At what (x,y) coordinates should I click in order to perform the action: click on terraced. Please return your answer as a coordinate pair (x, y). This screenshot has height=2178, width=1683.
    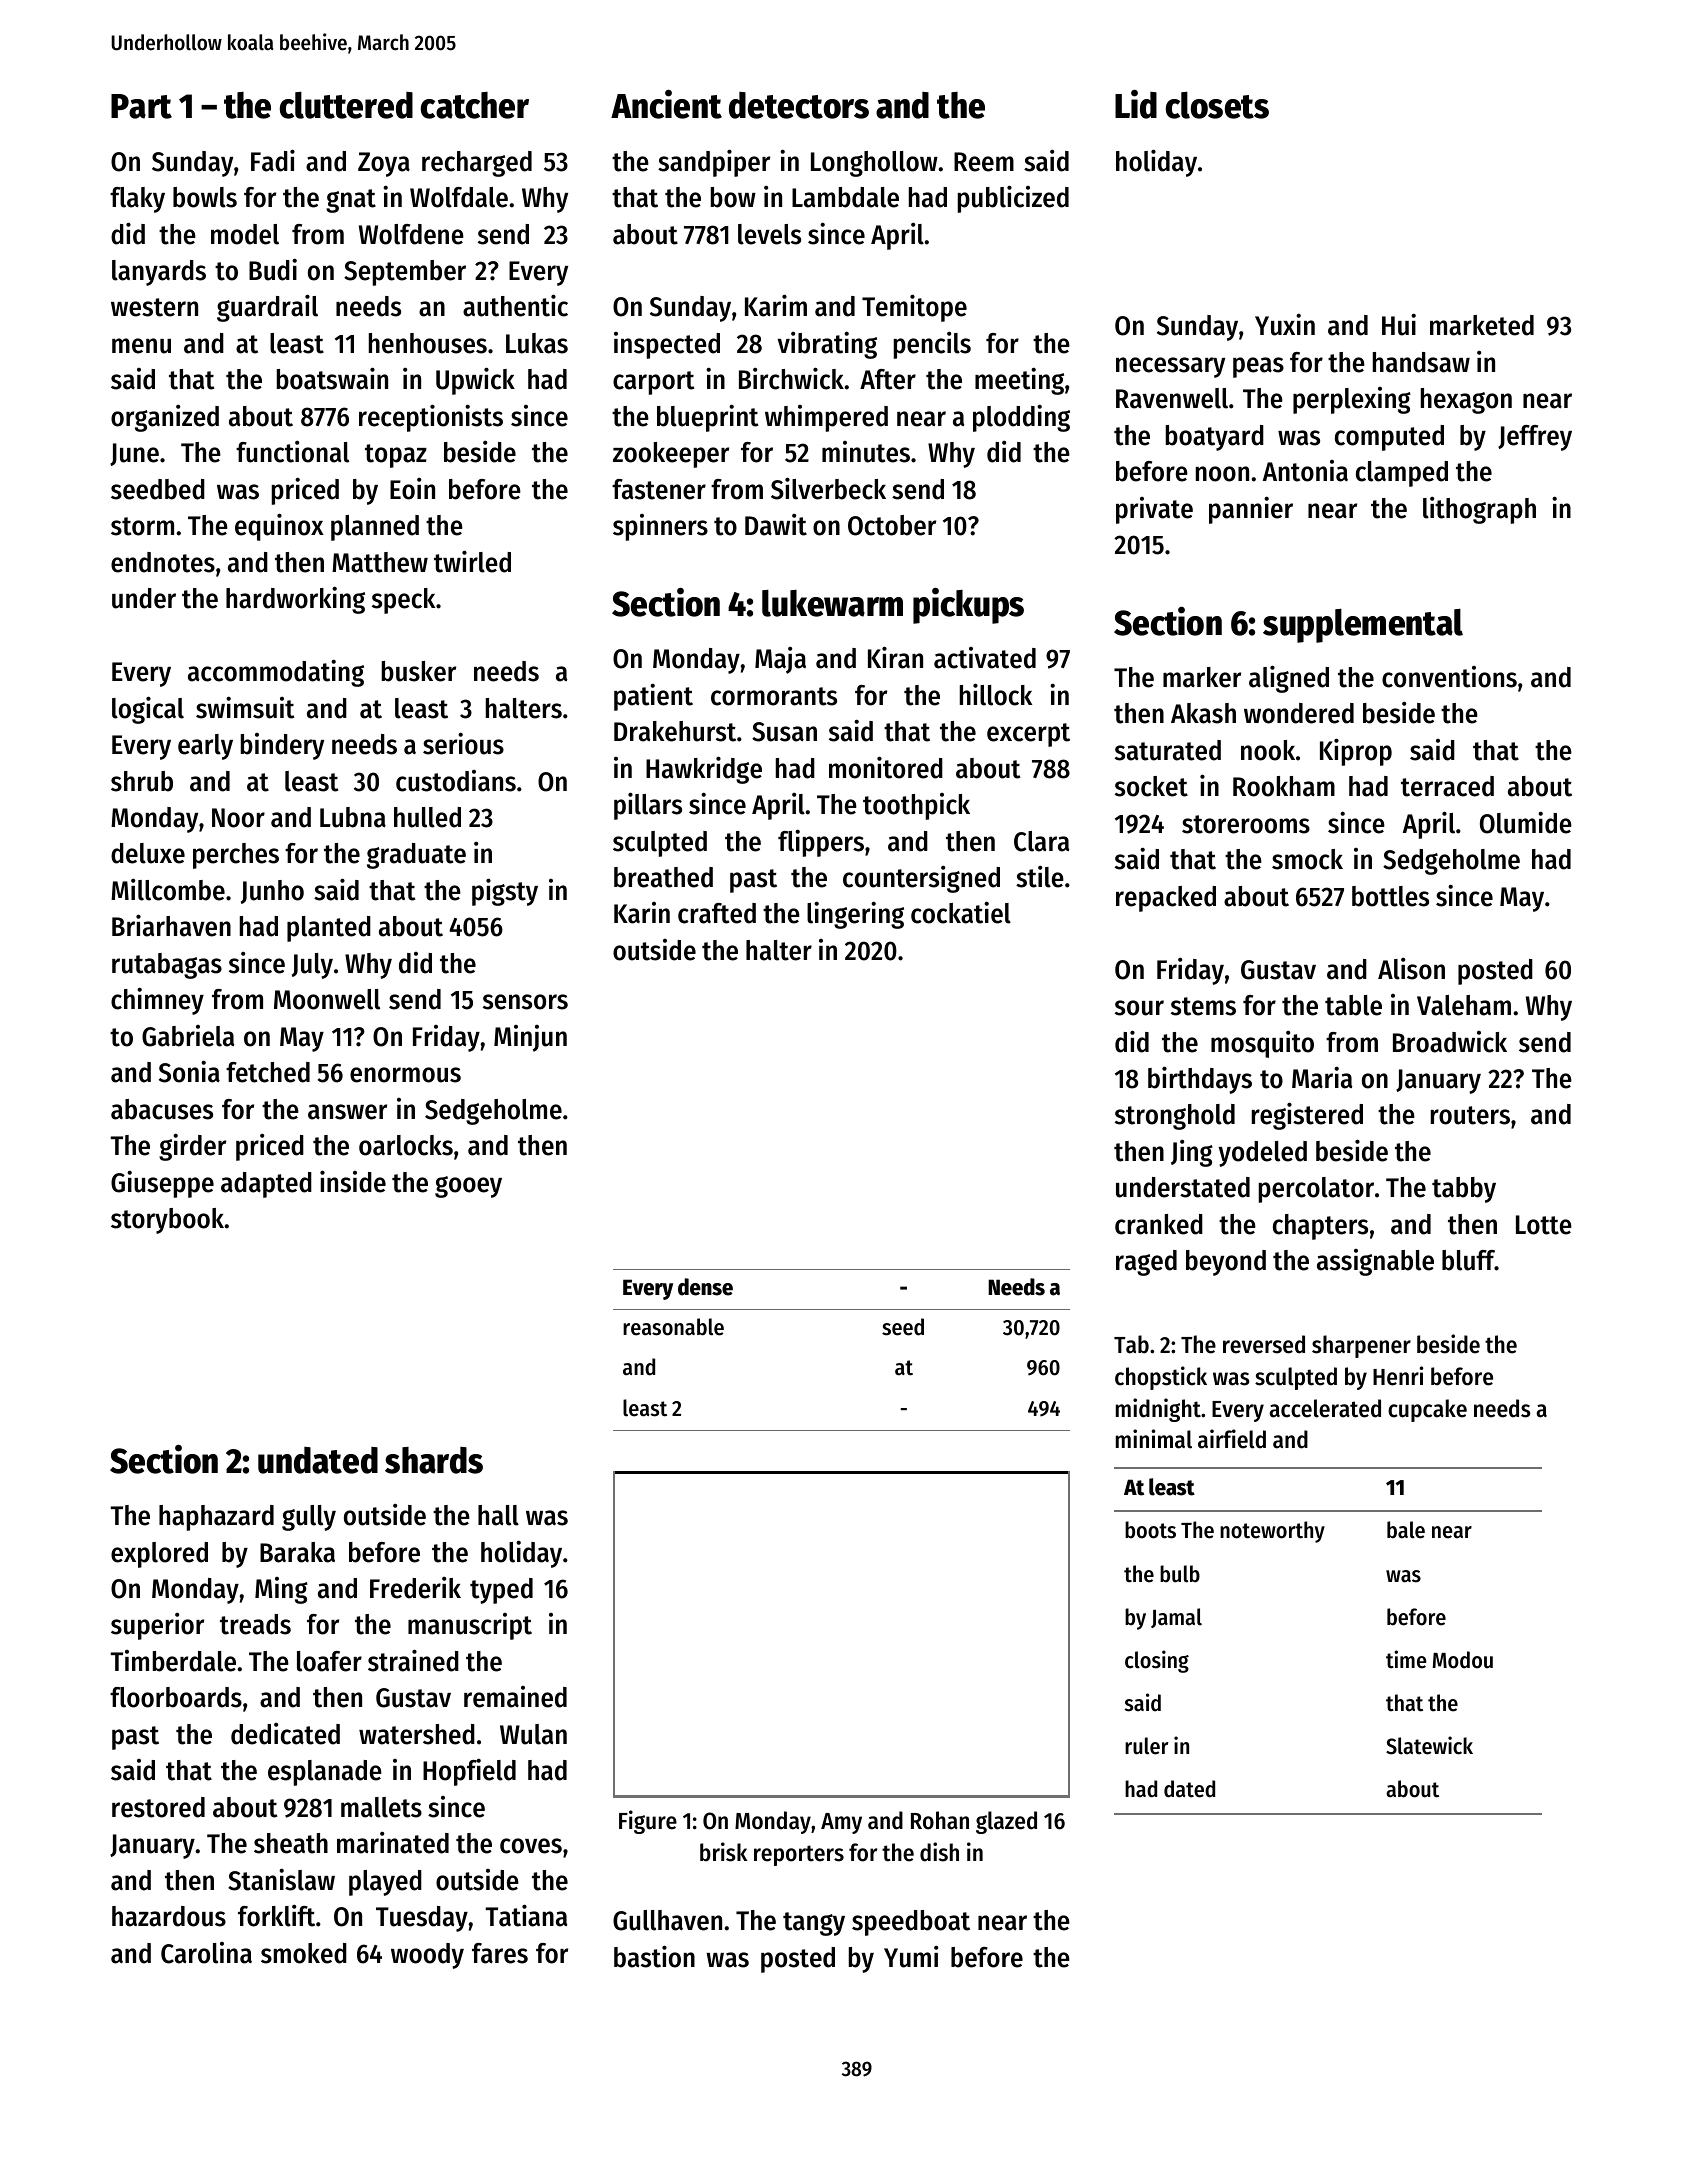
    Looking at the image, I should click on (1447, 786).
